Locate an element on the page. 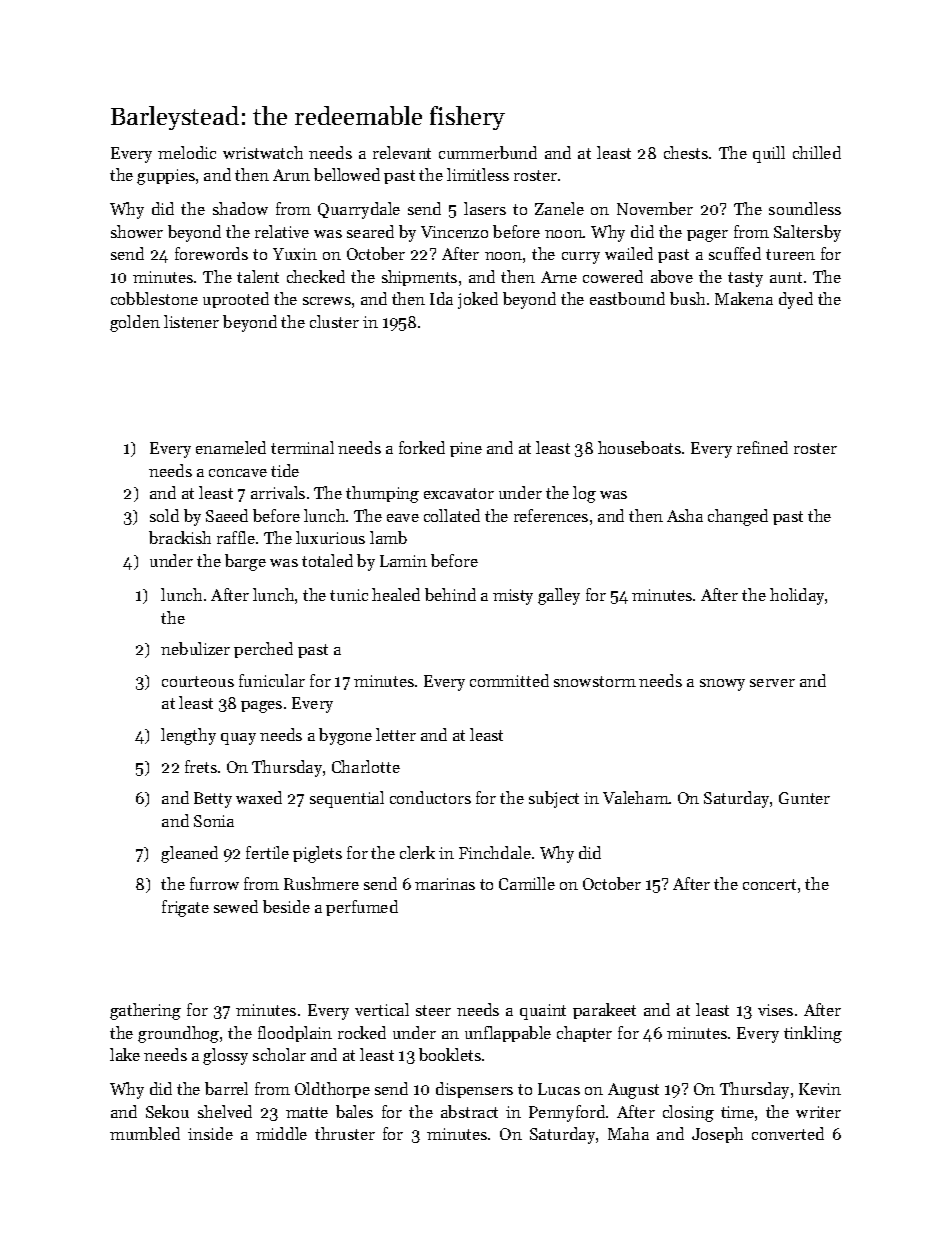  perched is located at coordinates (263, 650).
